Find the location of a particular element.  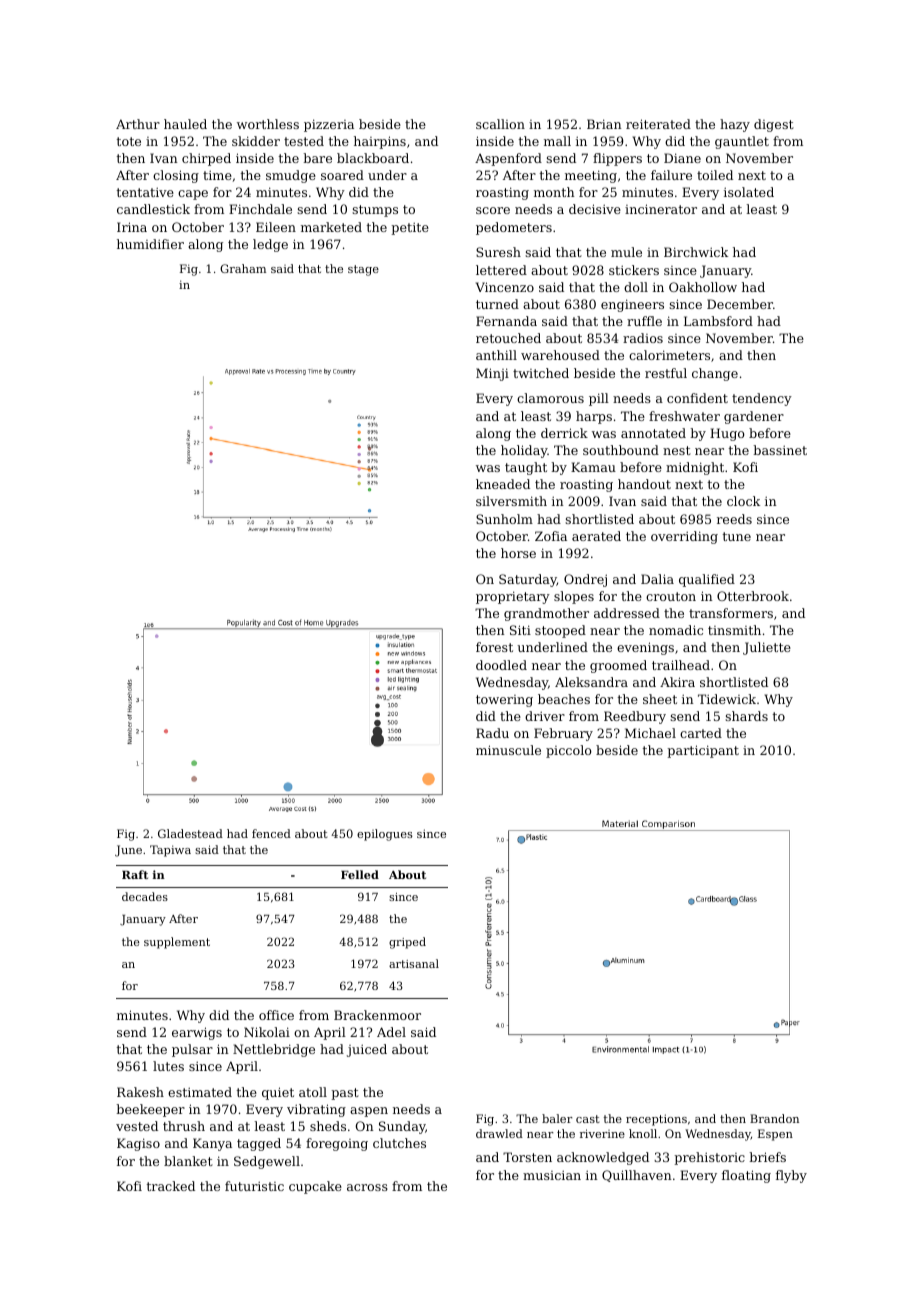

Brackenmoor is located at coordinates (377, 1015).
